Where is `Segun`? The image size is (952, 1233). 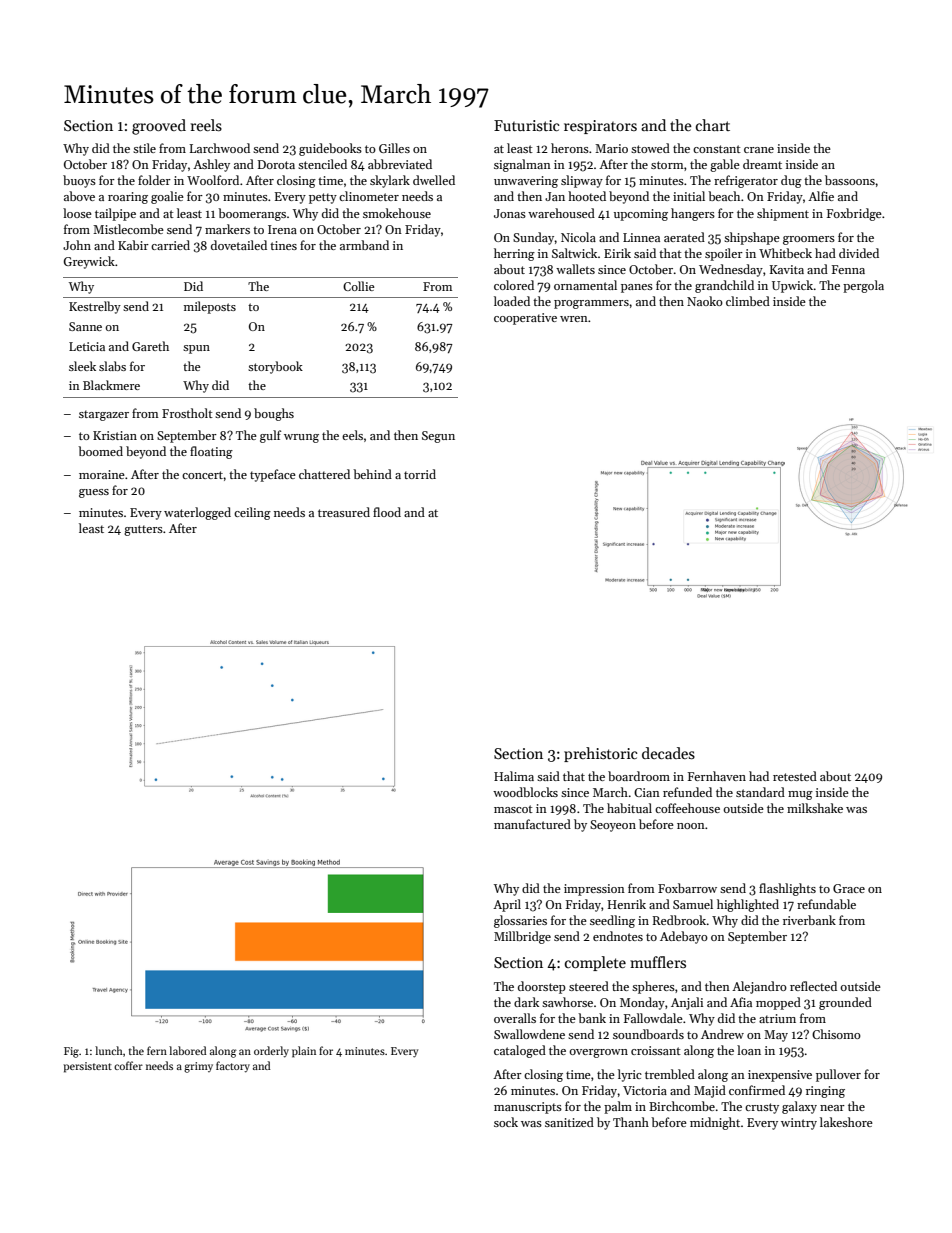
Segun is located at coordinates (438, 437).
